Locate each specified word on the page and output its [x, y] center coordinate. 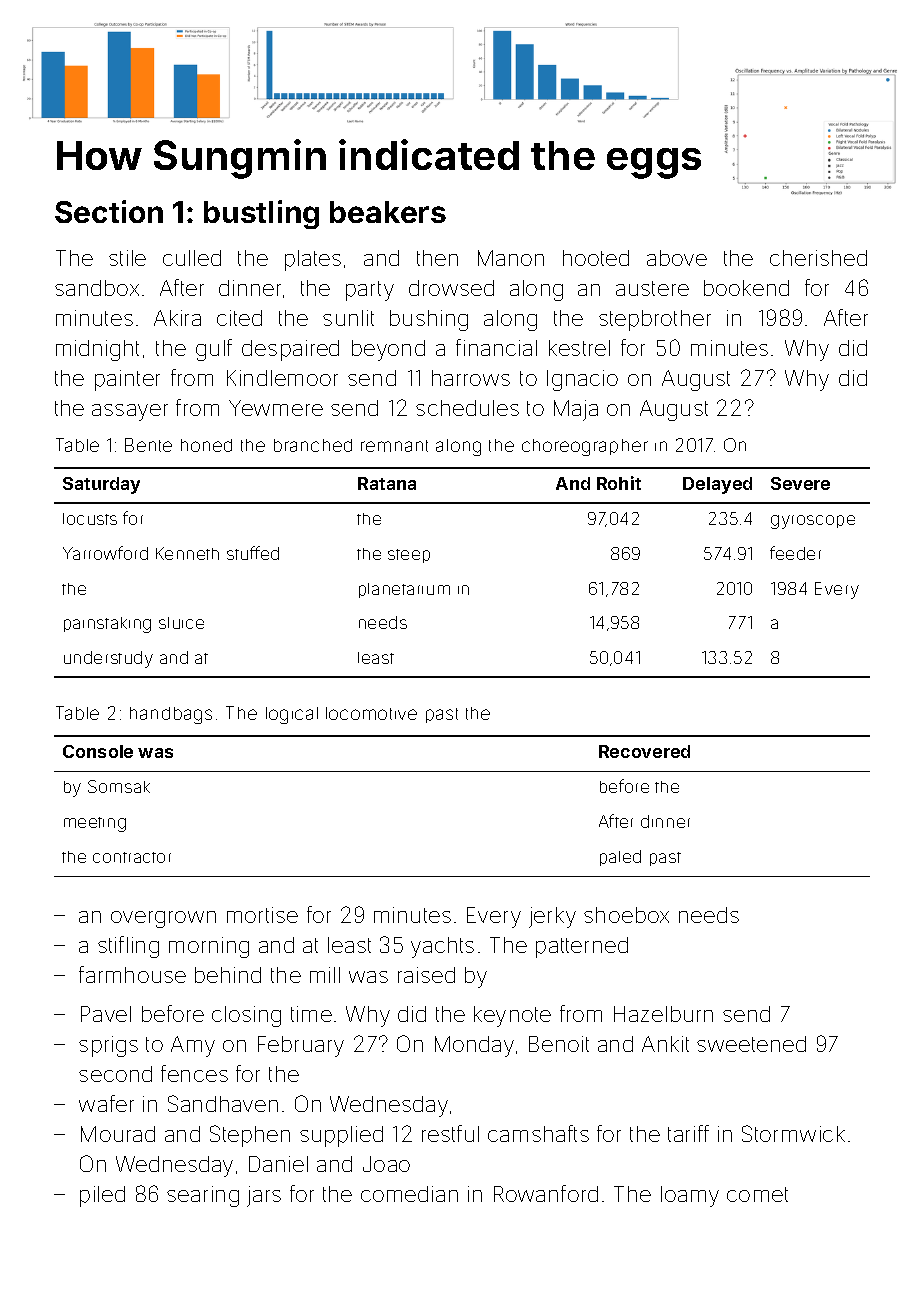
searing [203, 1196]
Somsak [119, 786]
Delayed [717, 485]
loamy [690, 1196]
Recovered [644, 751]
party [370, 291]
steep [409, 556]
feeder [795, 553]
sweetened [751, 1044]
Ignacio [582, 380]
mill [325, 975]
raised [426, 975]
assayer [130, 412]
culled [192, 258]
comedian [409, 1194]
